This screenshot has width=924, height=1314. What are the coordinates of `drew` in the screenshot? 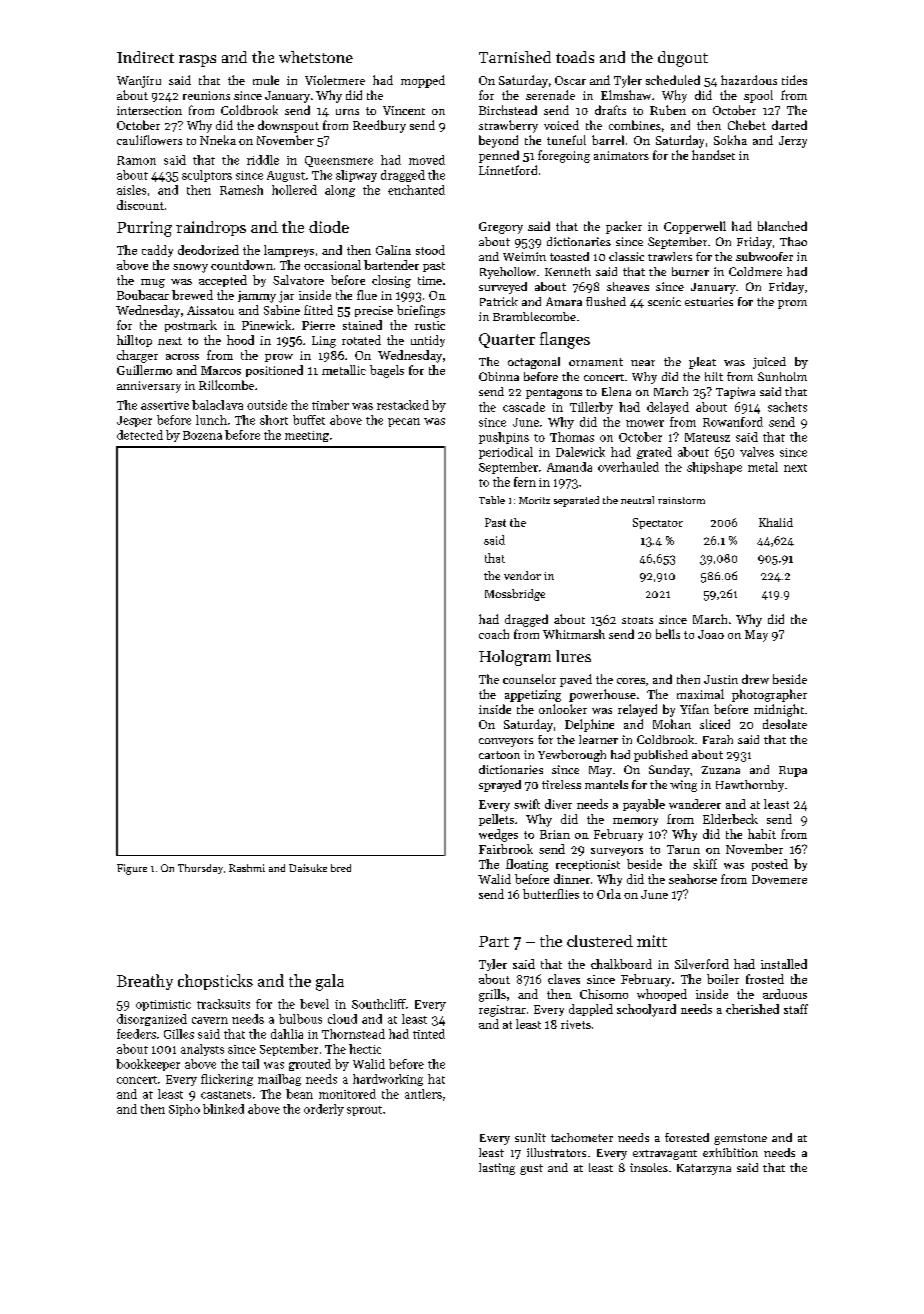 It's located at (755, 679).
